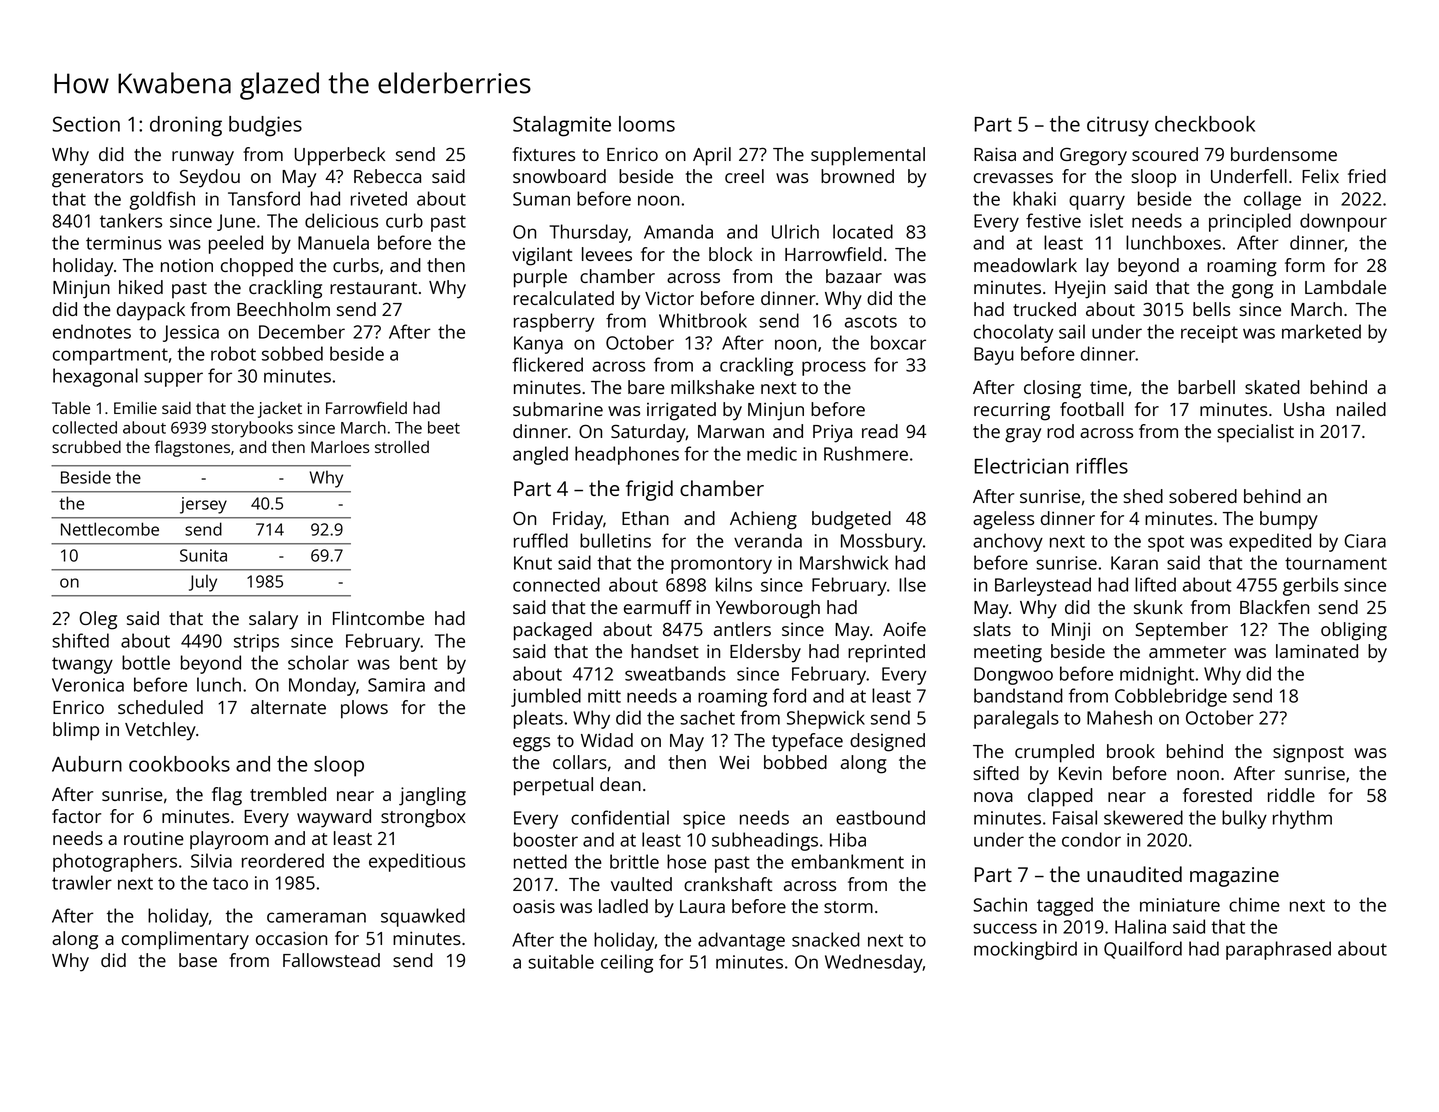 The width and height of the screenshot is (1439, 1112). I want to click on football, so click(1092, 409).
